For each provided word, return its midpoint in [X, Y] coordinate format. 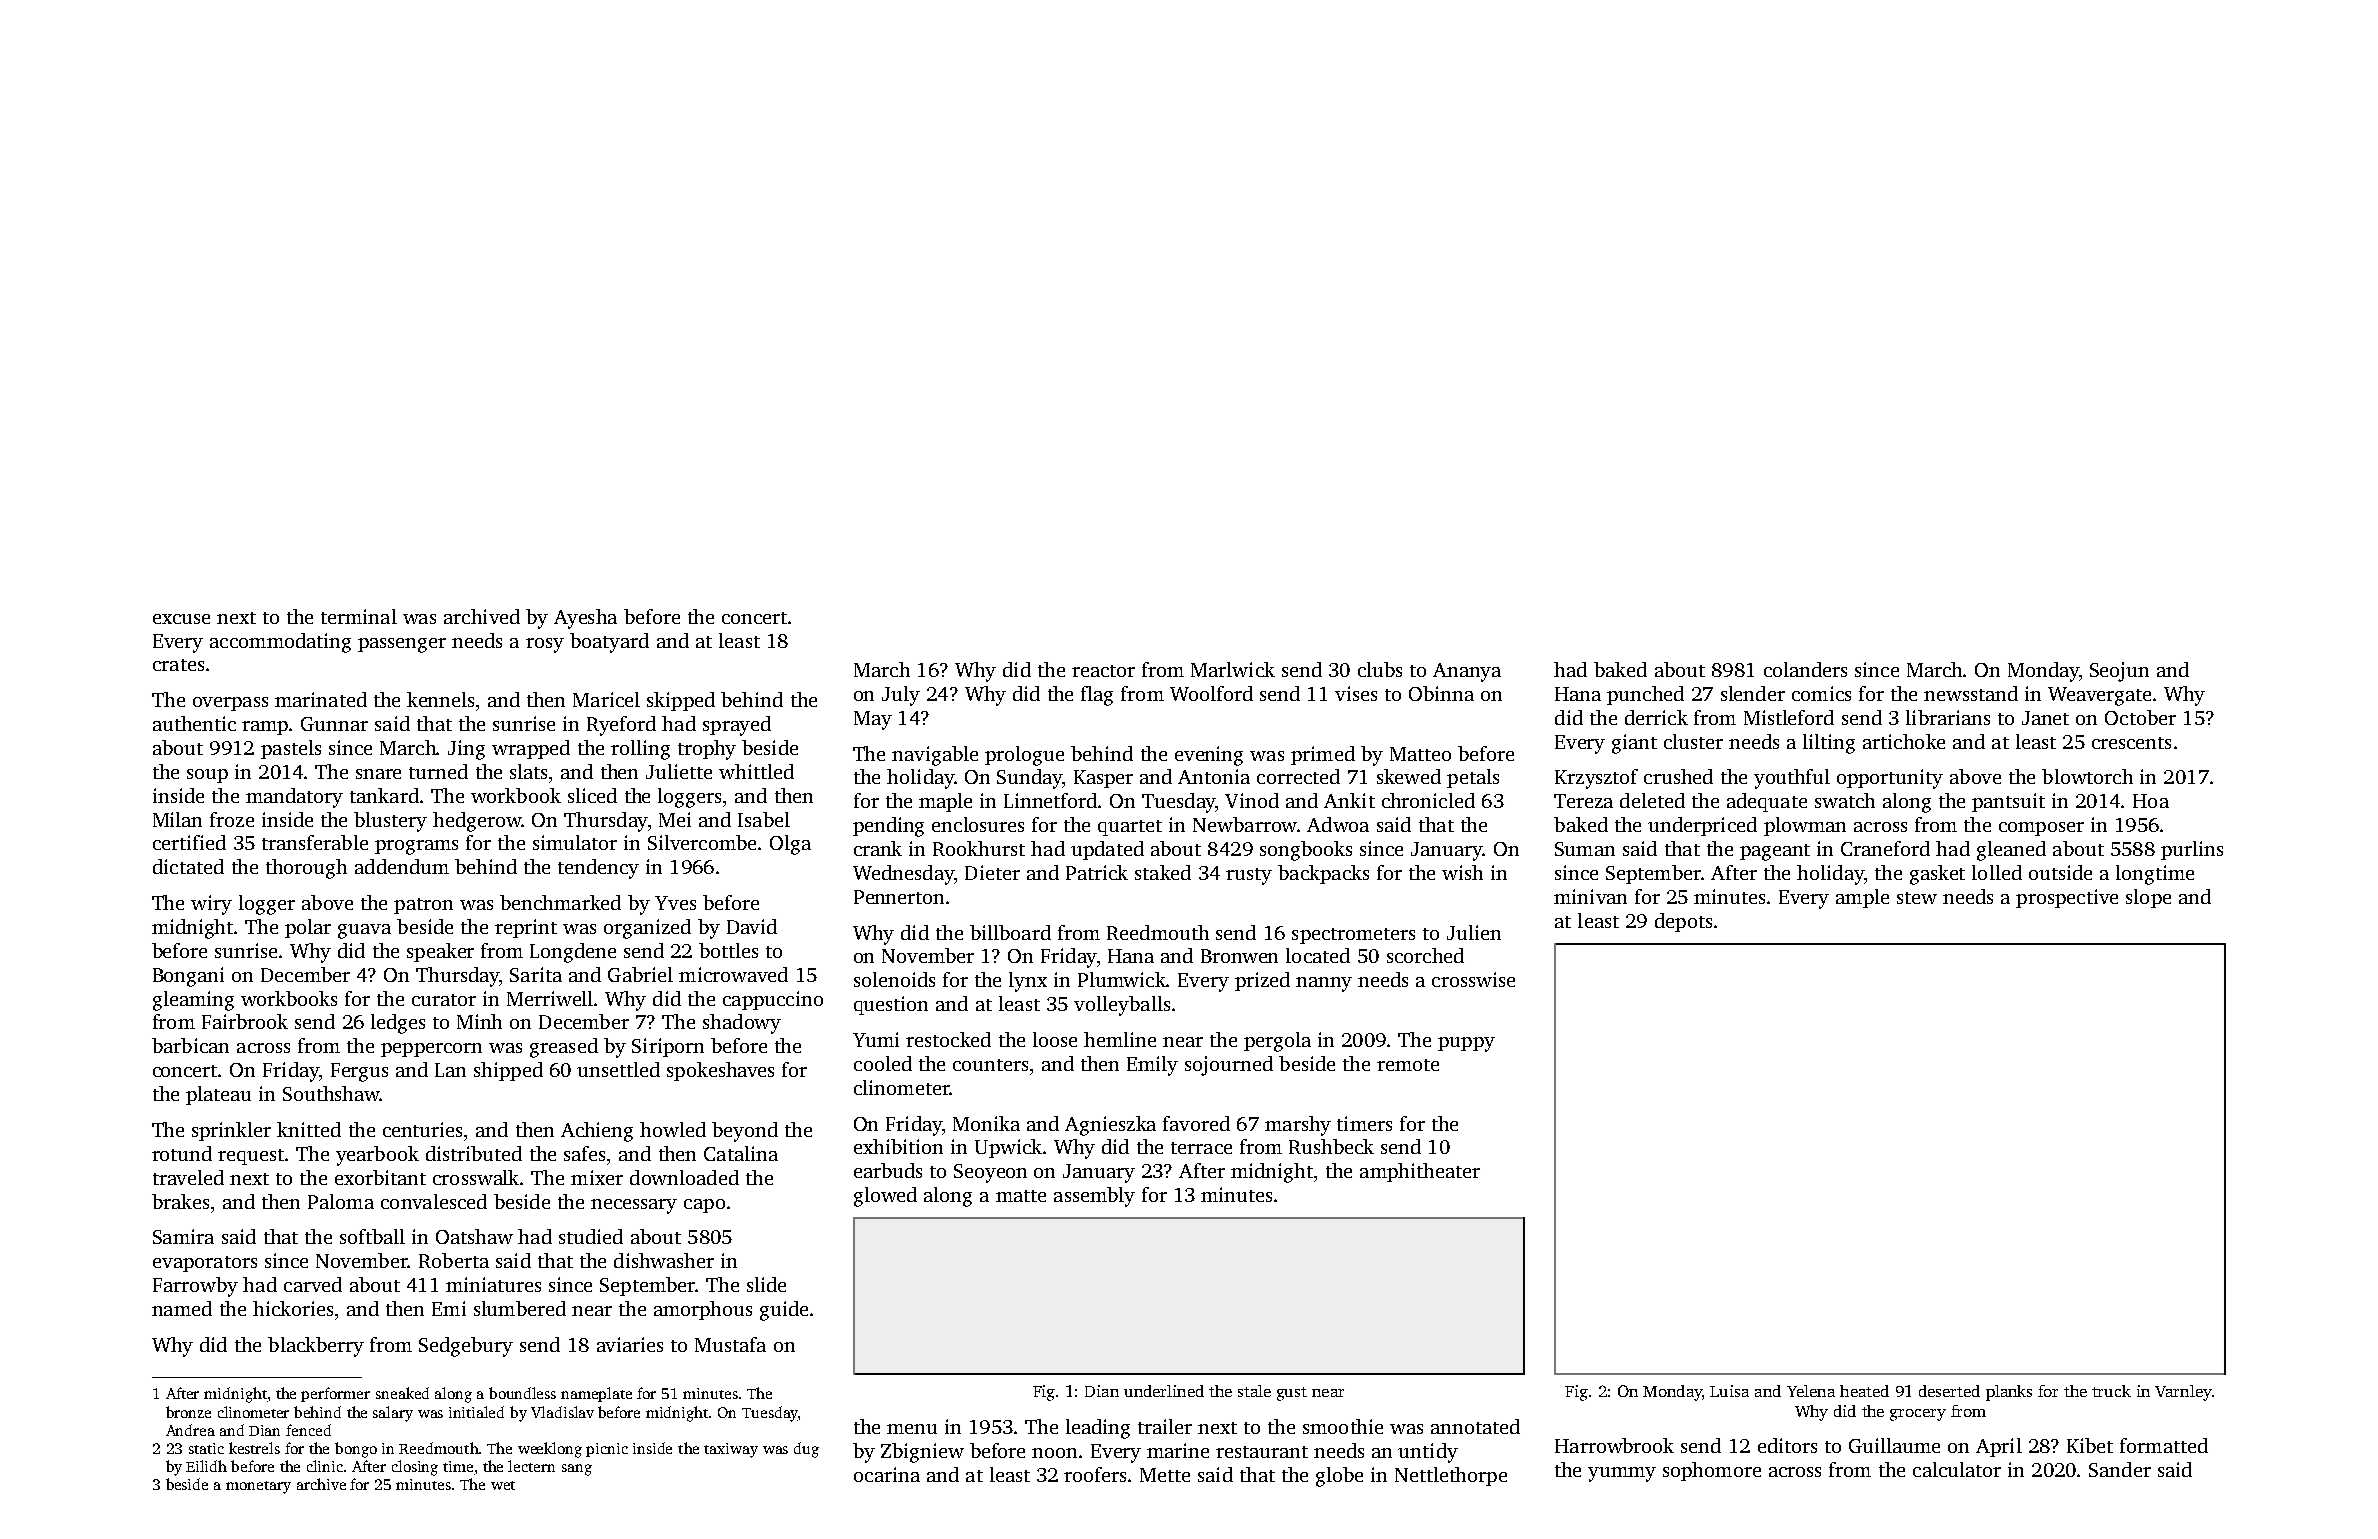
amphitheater [1420, 1172]
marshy [1298, 1126]
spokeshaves [720, 1071]
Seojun [2119, 672]
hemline [1120, 1039]
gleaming [193, 1001]
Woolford [1211, 693]
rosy [545, 645]
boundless [522, 1393]
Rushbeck [1331, 1146]
